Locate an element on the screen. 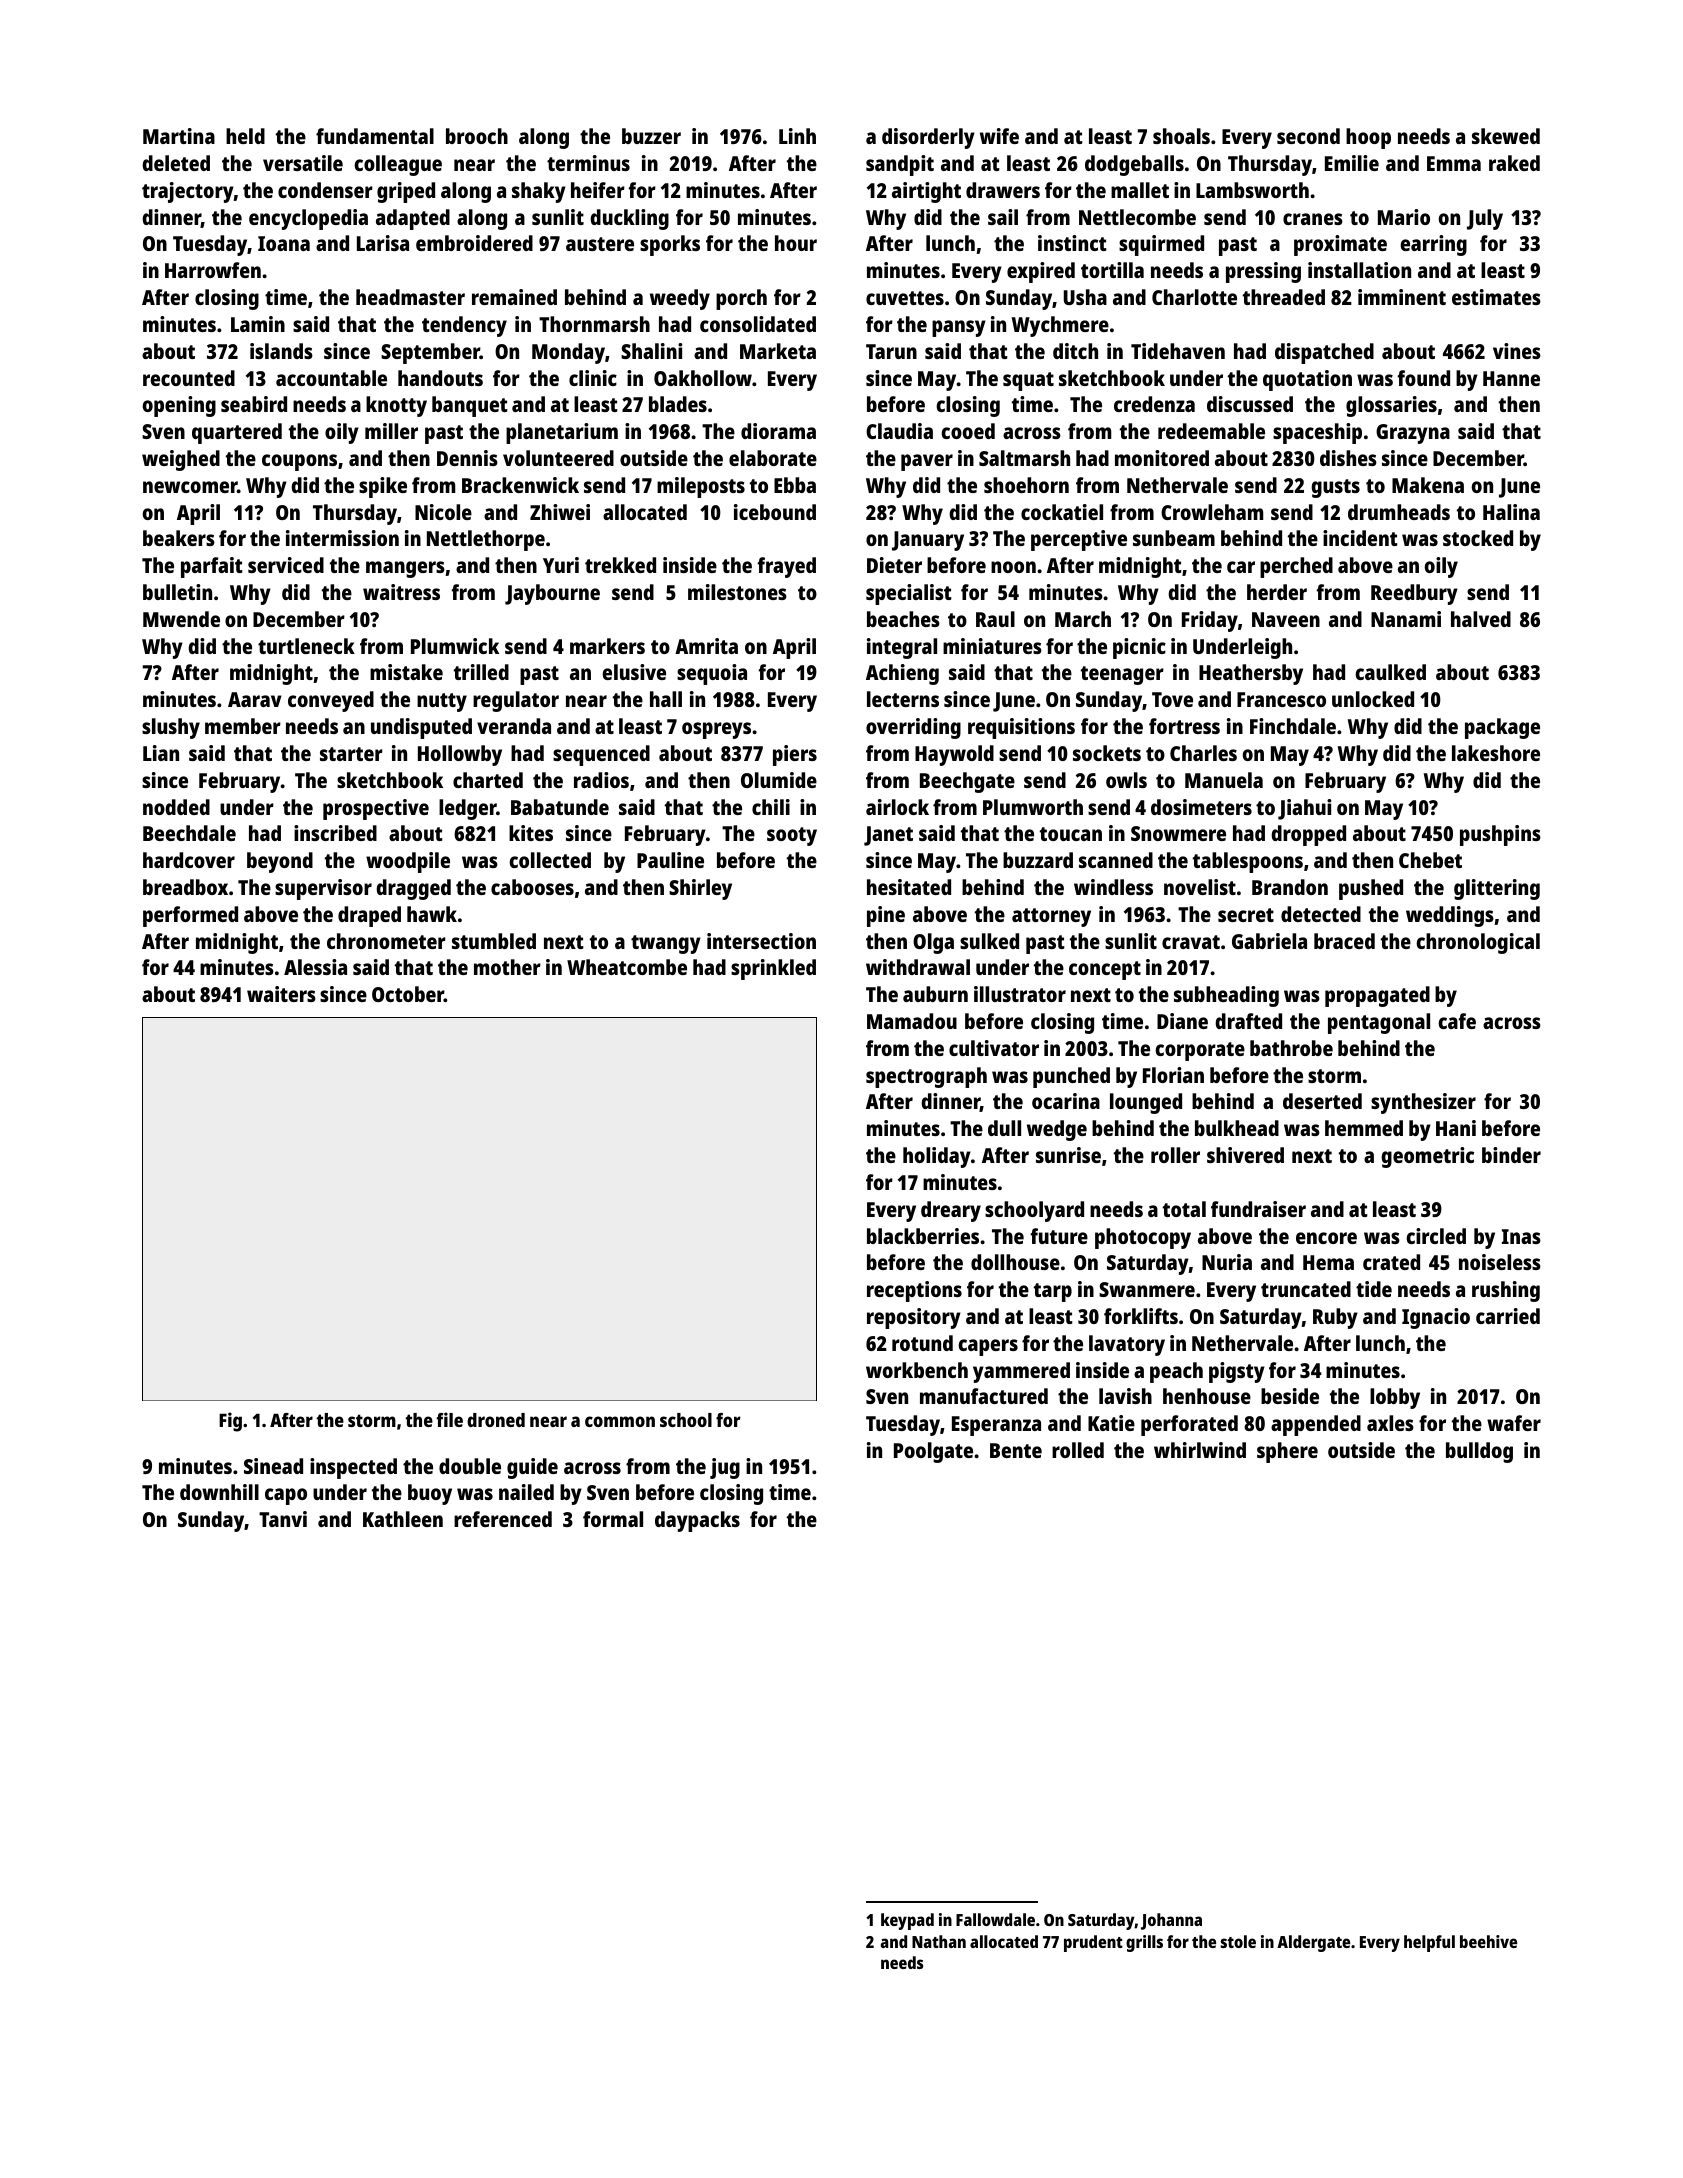 This screenshot has height=2178, width=1683. keypad is located at coordinates (907, 1921).
